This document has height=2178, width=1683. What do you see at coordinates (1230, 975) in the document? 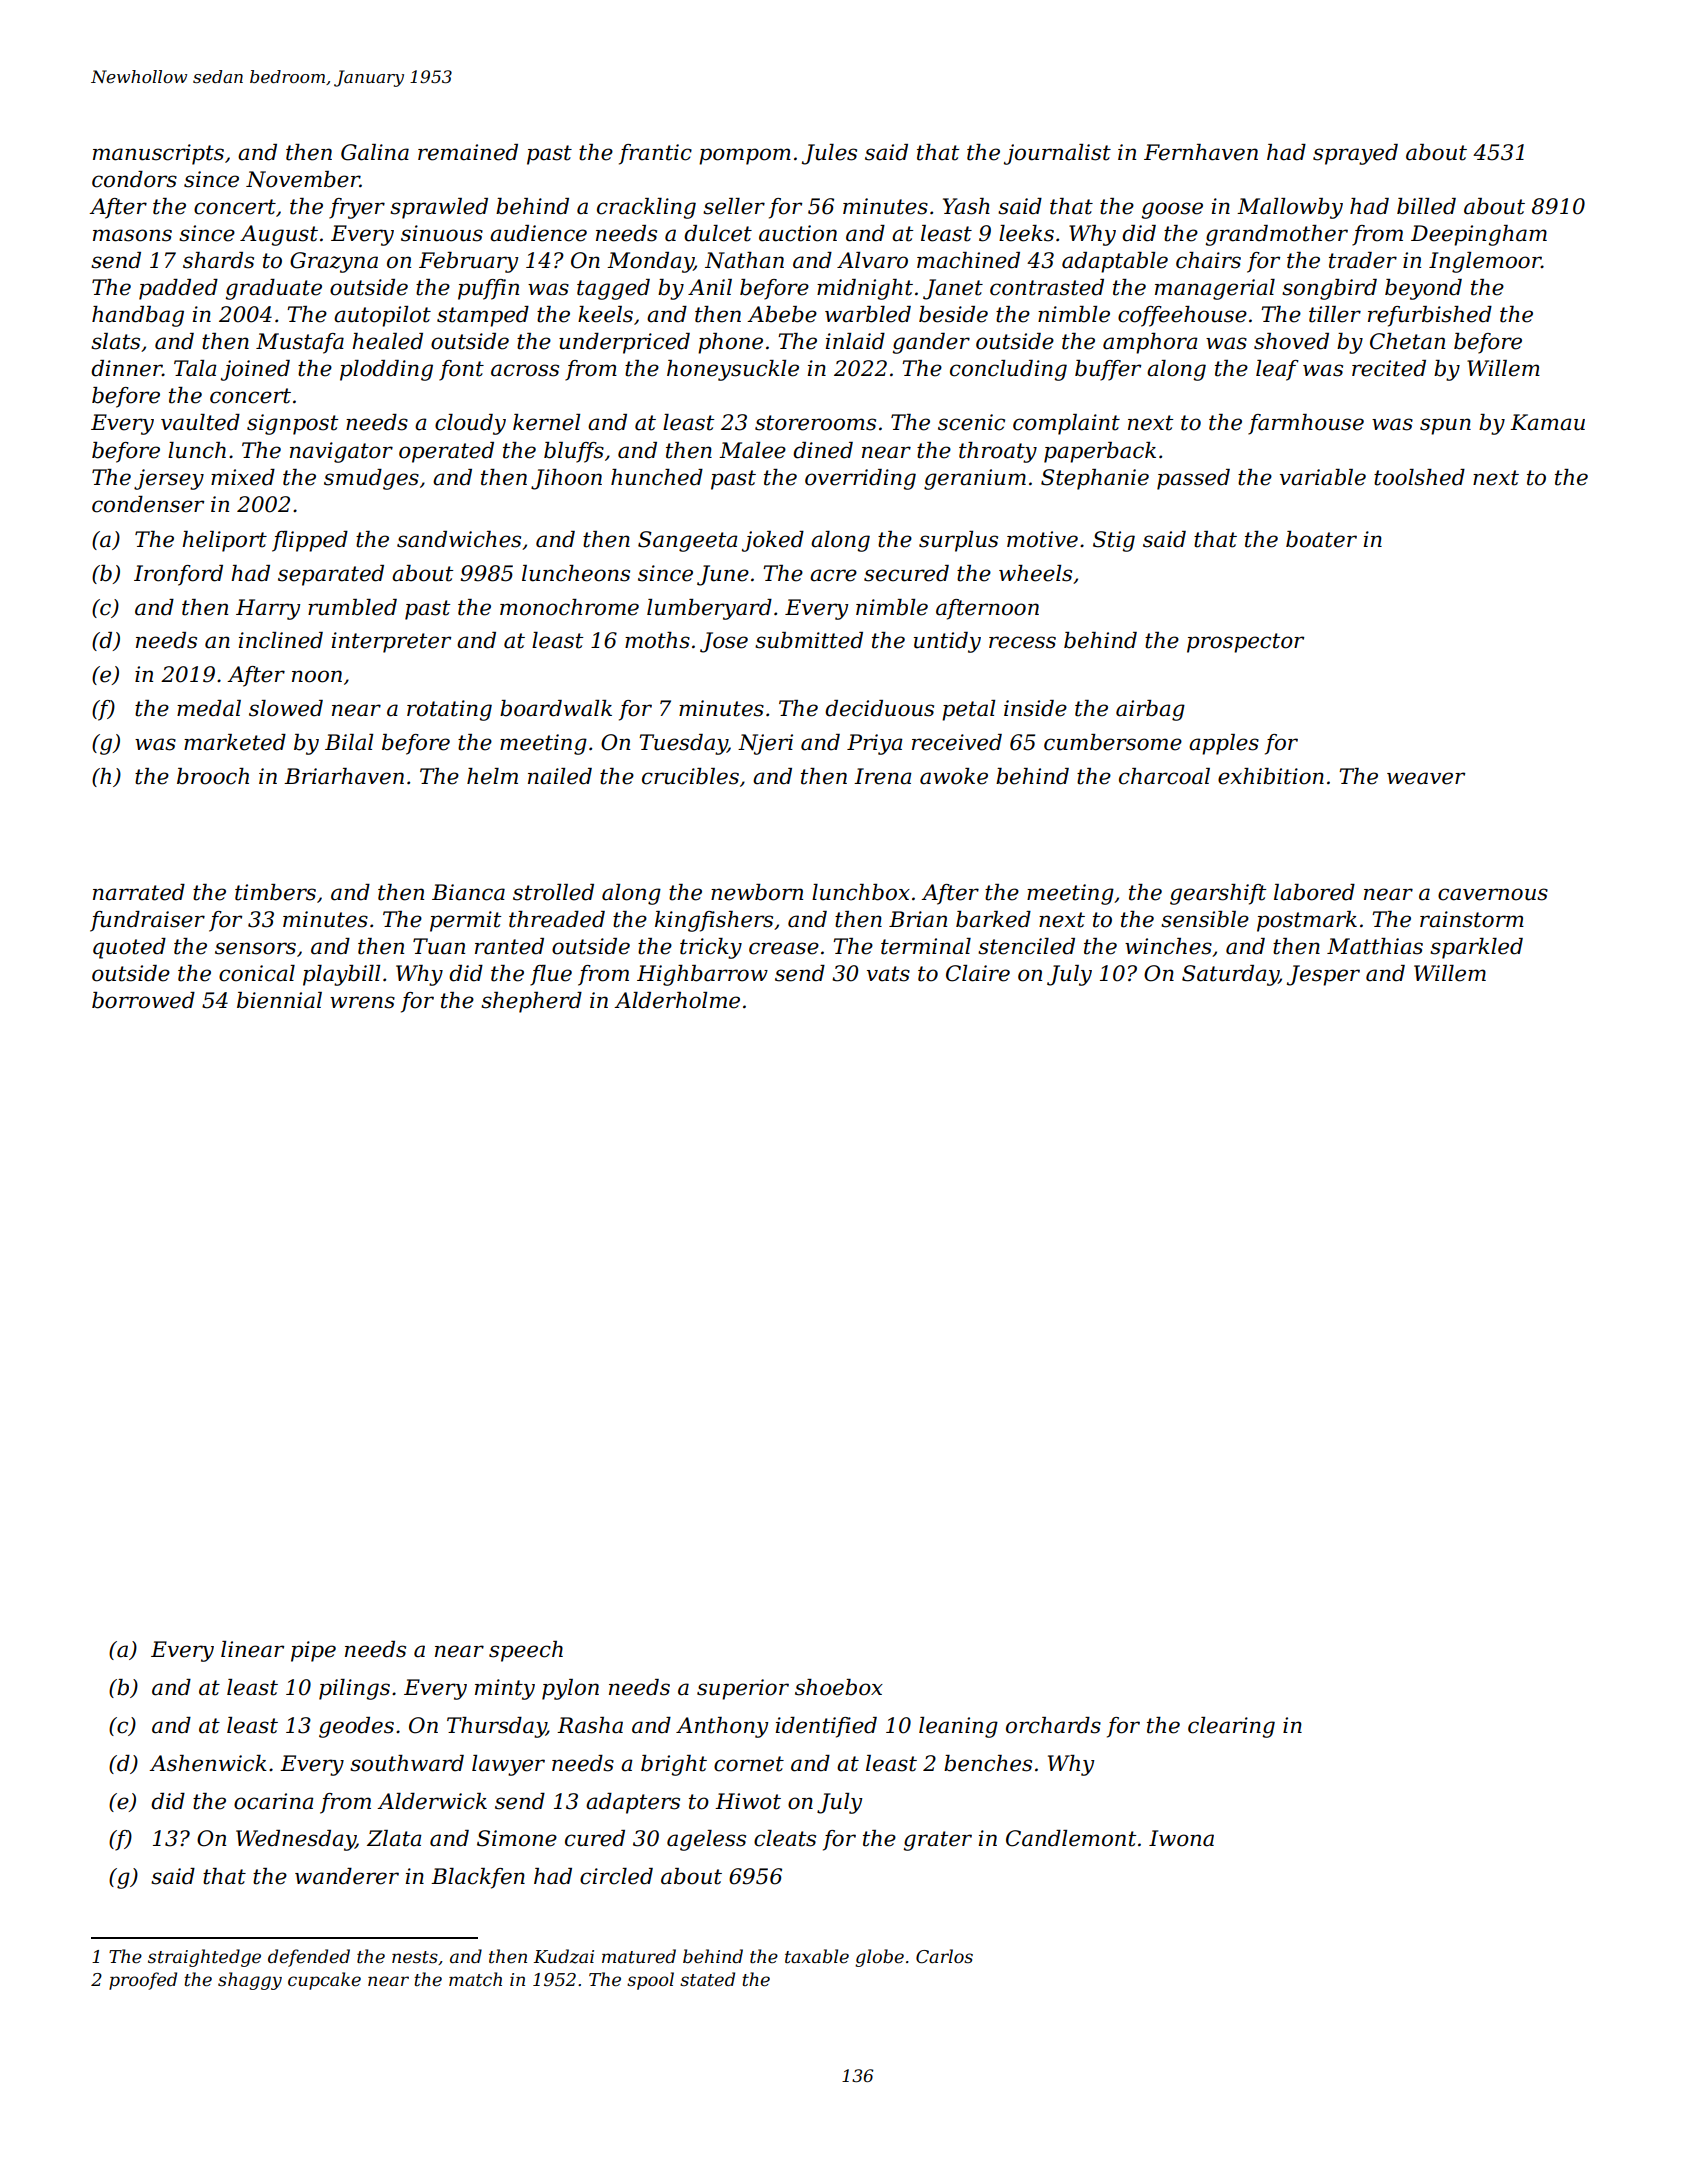
I see `Saturday` at bounding box center [1230, 975].
